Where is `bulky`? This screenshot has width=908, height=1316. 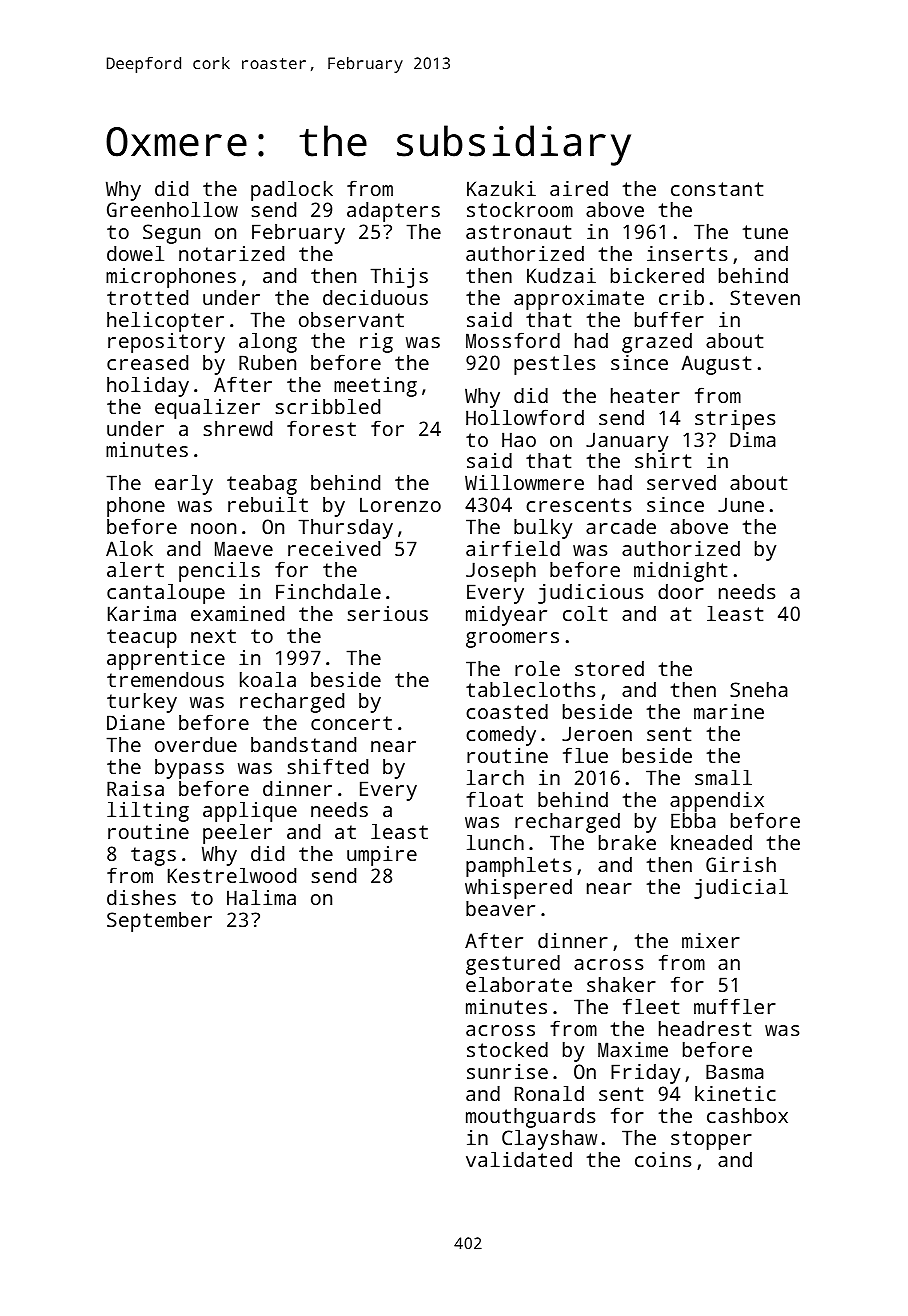
bulky is located at coordinates (543, 529).
